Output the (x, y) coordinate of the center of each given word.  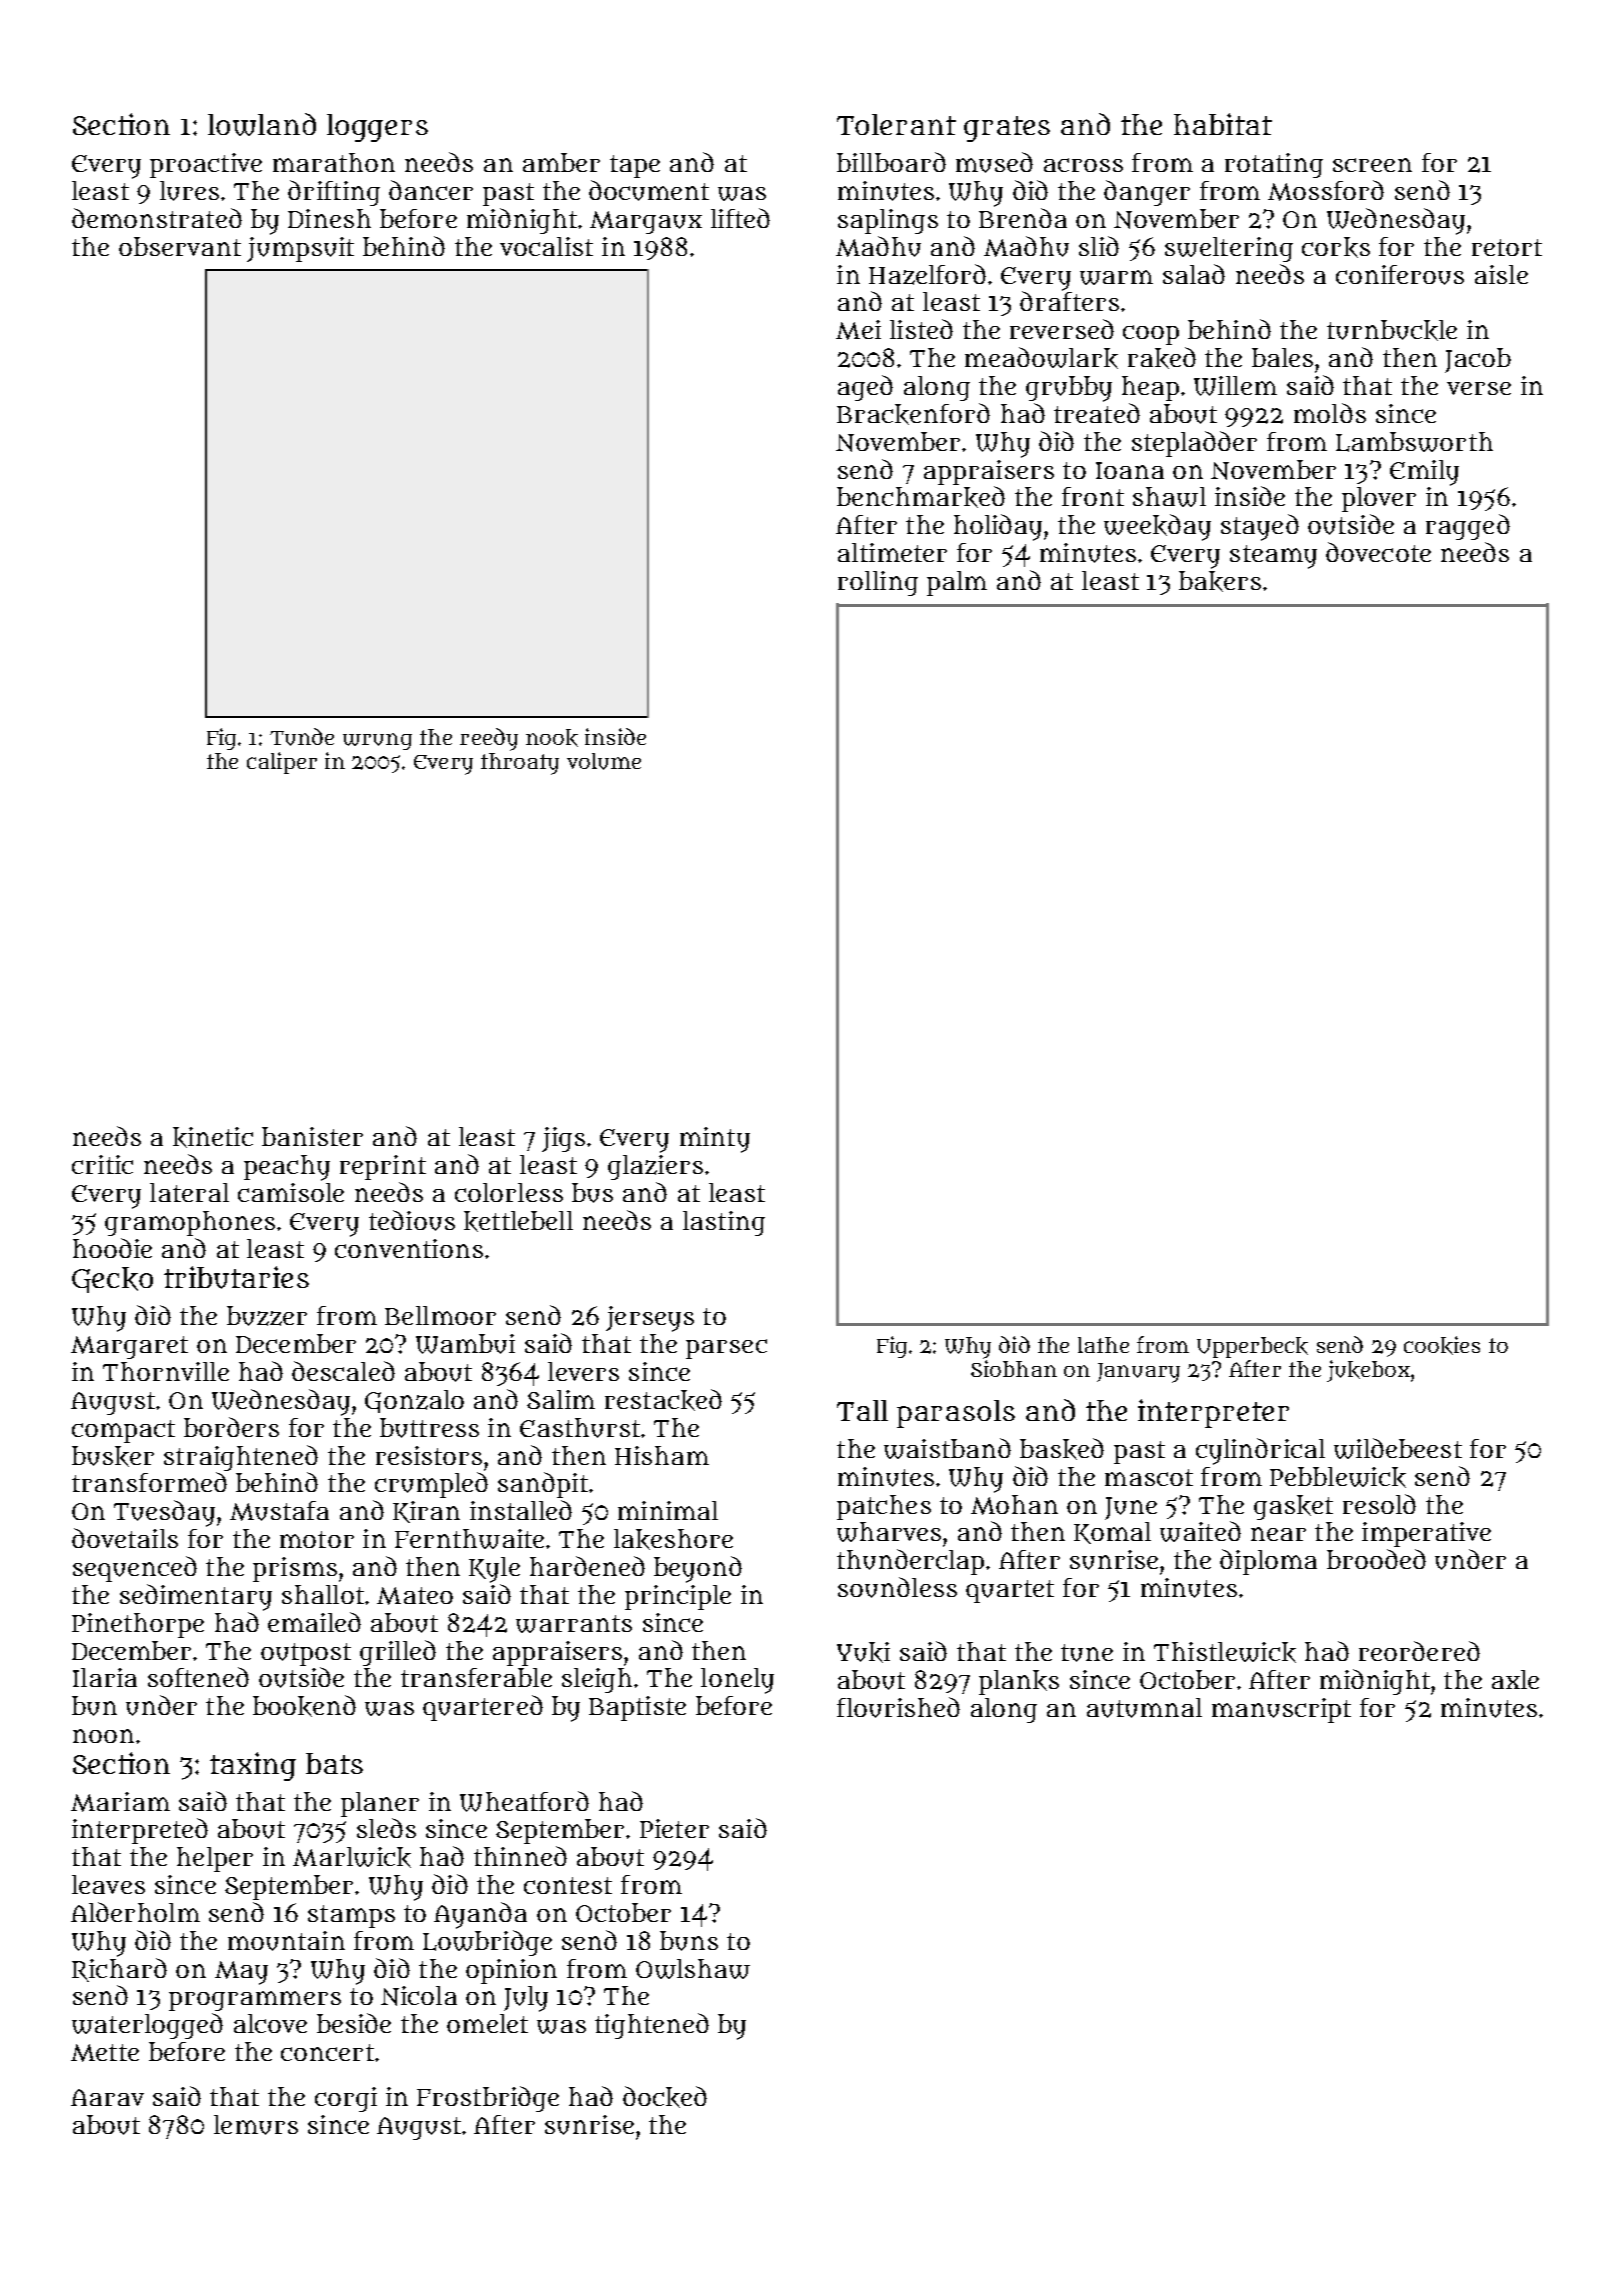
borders (231, 1427)
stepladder (1194, 444)
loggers (377, 128)
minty (715, 1140)
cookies (1442, 1345)
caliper (282, 763)
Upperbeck (1252, 1347)
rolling (878, 583)
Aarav (107, 2097)
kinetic (213, 1137)
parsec (726, 1349)
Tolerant (896, 124)
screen (1372, 165)
